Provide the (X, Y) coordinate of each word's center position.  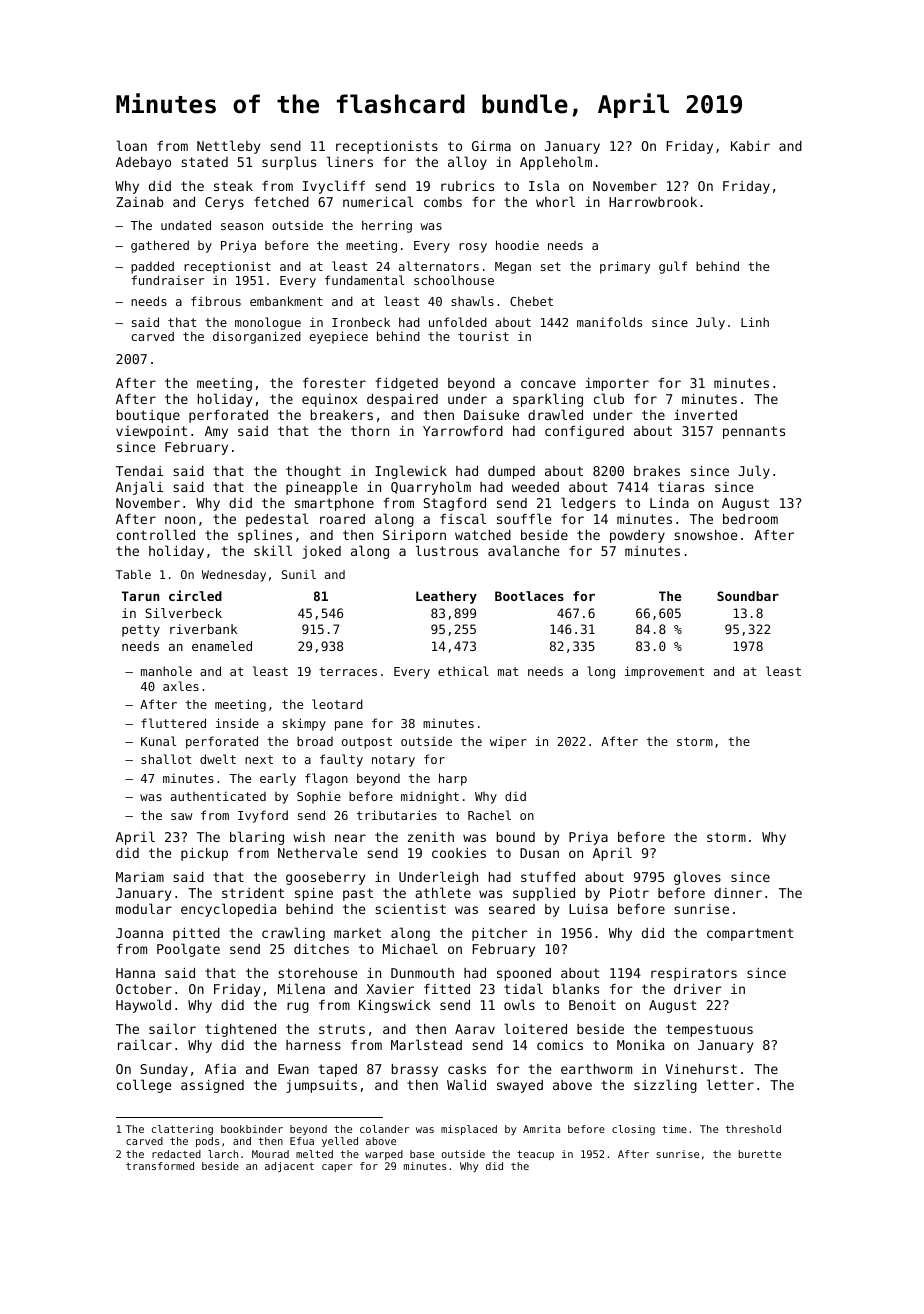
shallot (166, 759)
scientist (410, 909)
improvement (664, 672)
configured (584, 432)
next (259, 759)
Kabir (750, 146)
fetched (281, 202)
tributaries (397, 815)
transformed (160, 1166)
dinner (738, 893)
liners (350, 161)
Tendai (139, 471)
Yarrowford (463, 431)
